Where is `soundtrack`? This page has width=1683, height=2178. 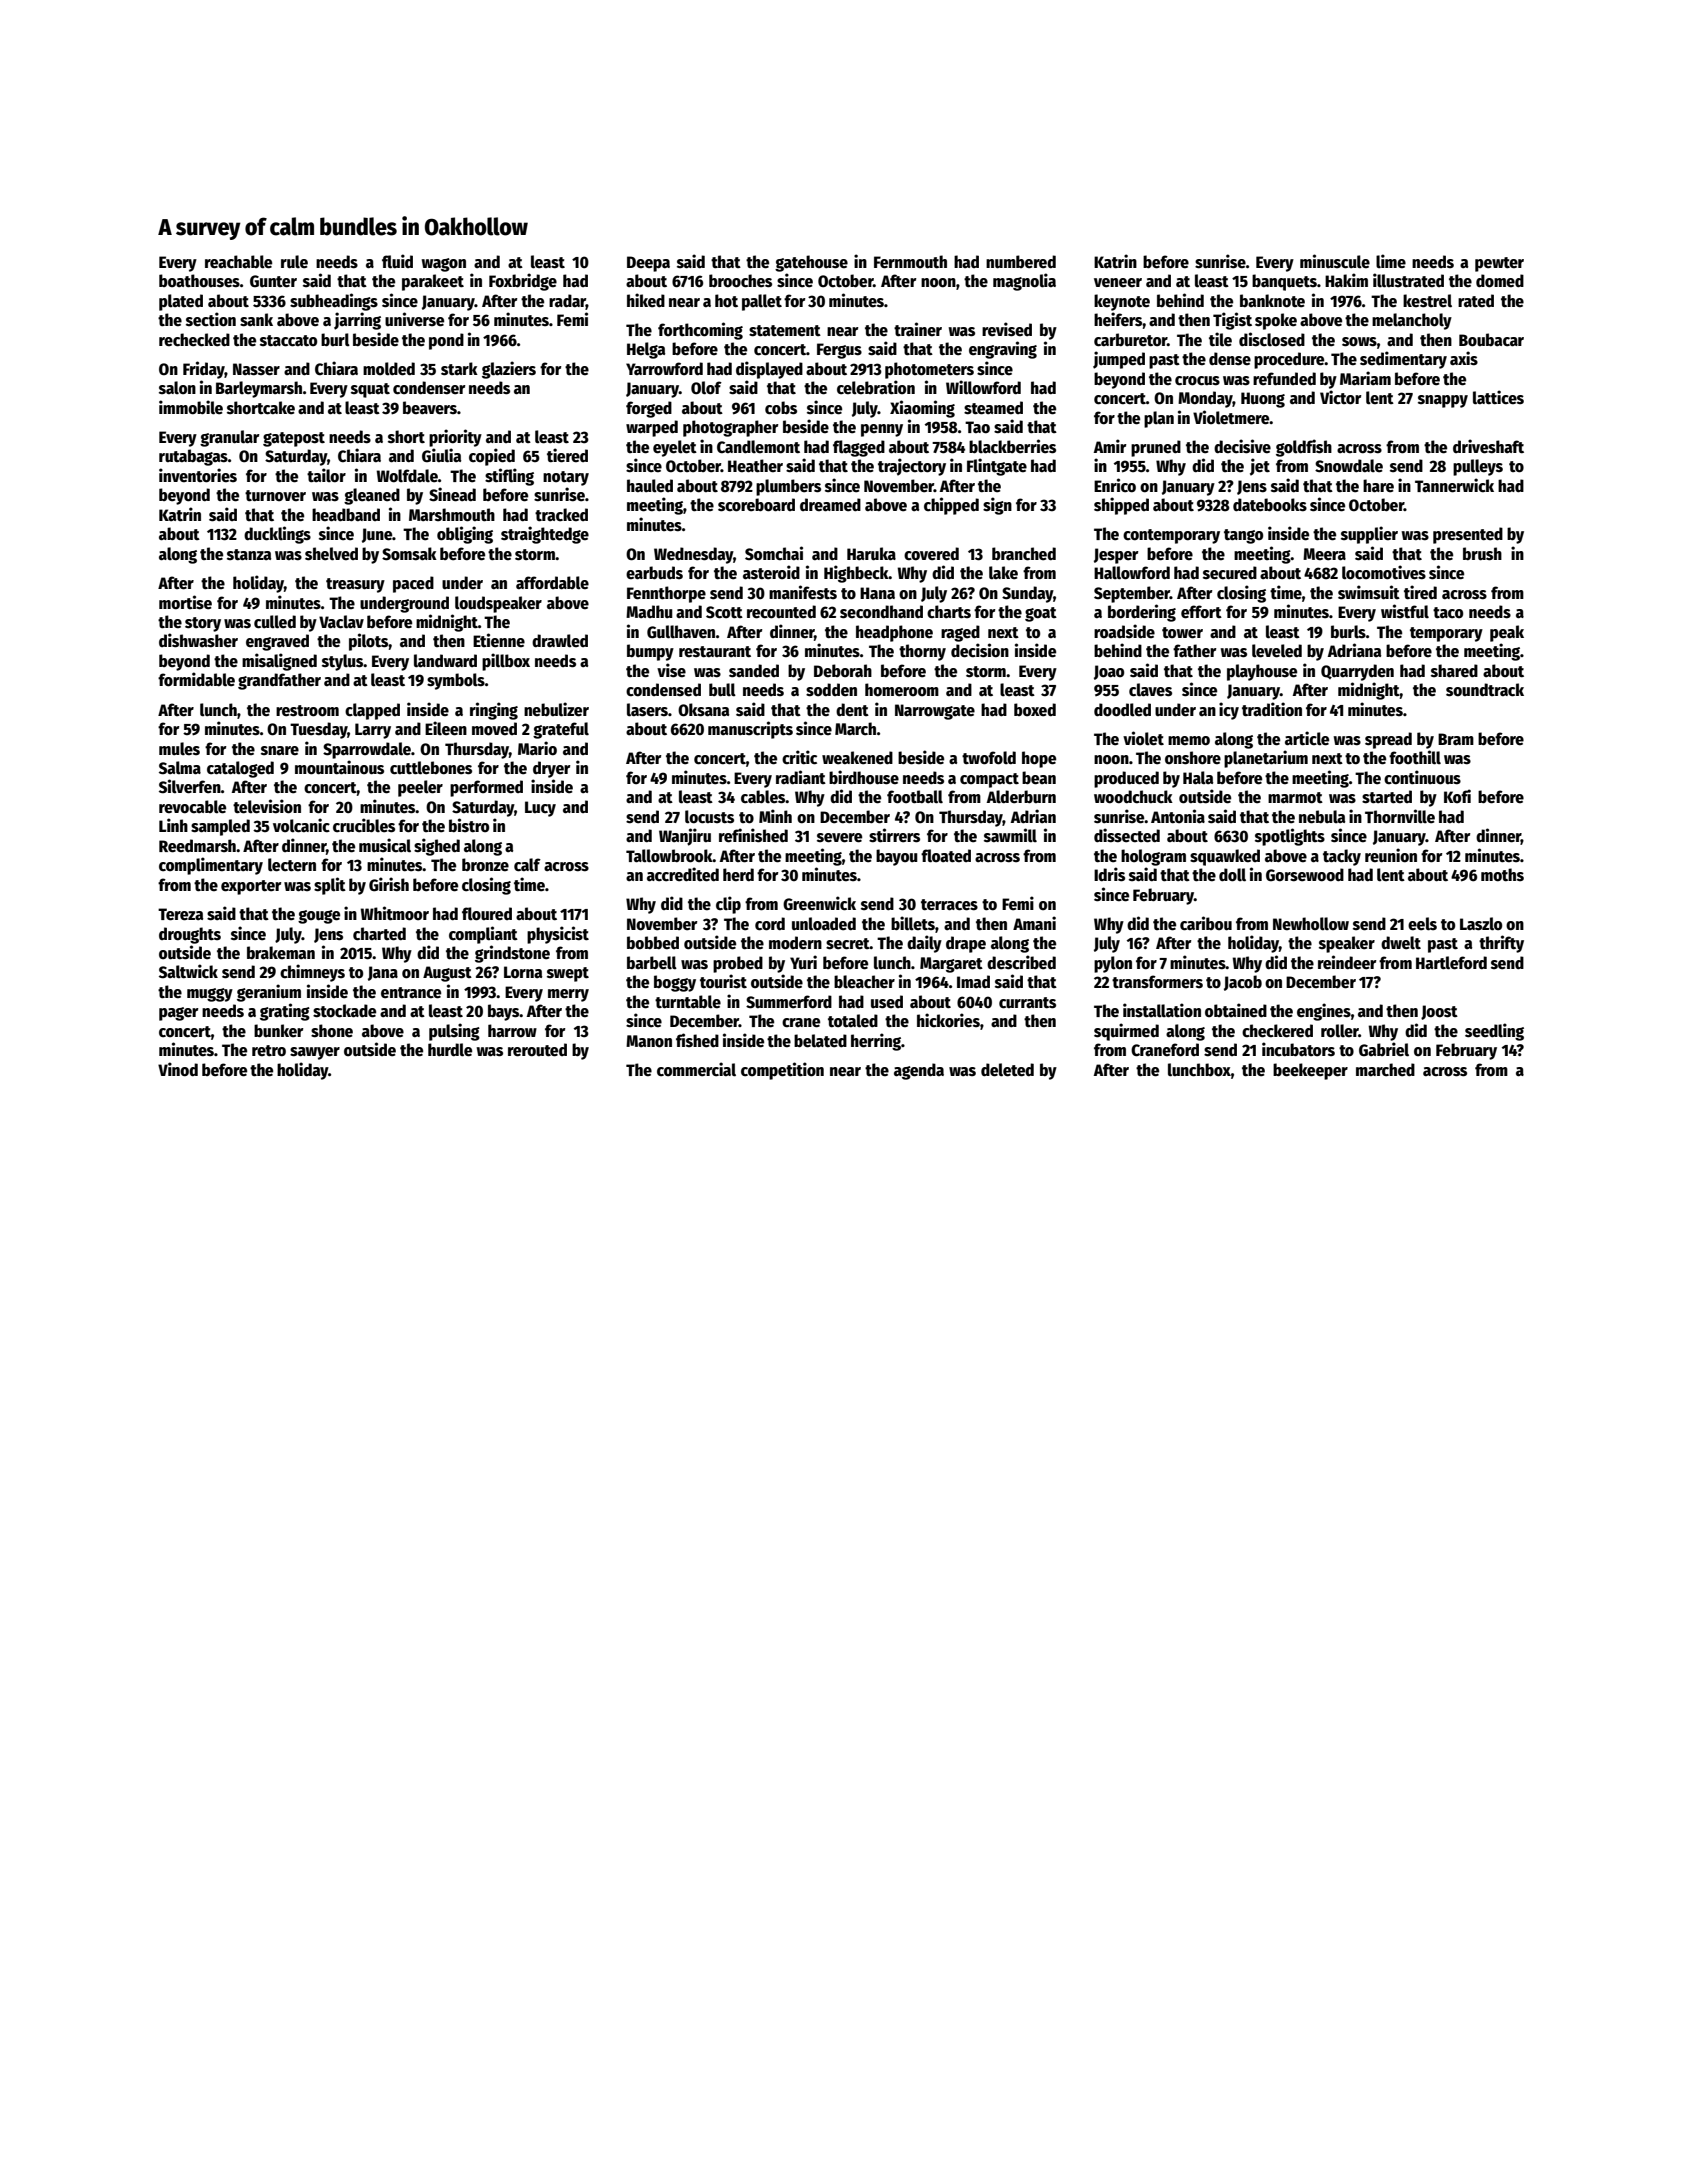
soundtrack is located at coordinates (1485, 690).
